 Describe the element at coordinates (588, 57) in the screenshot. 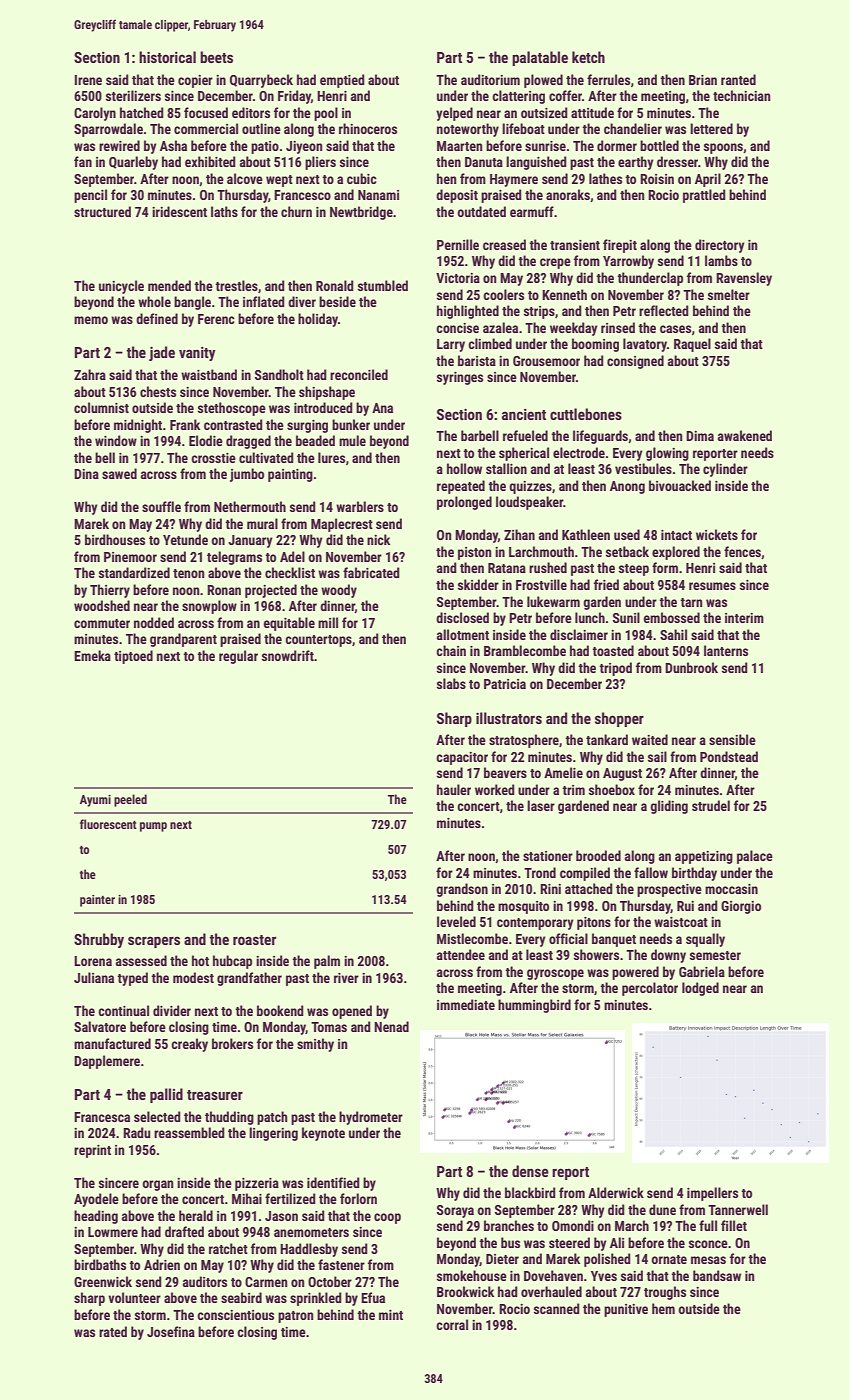

I see `ketch` at that location.
